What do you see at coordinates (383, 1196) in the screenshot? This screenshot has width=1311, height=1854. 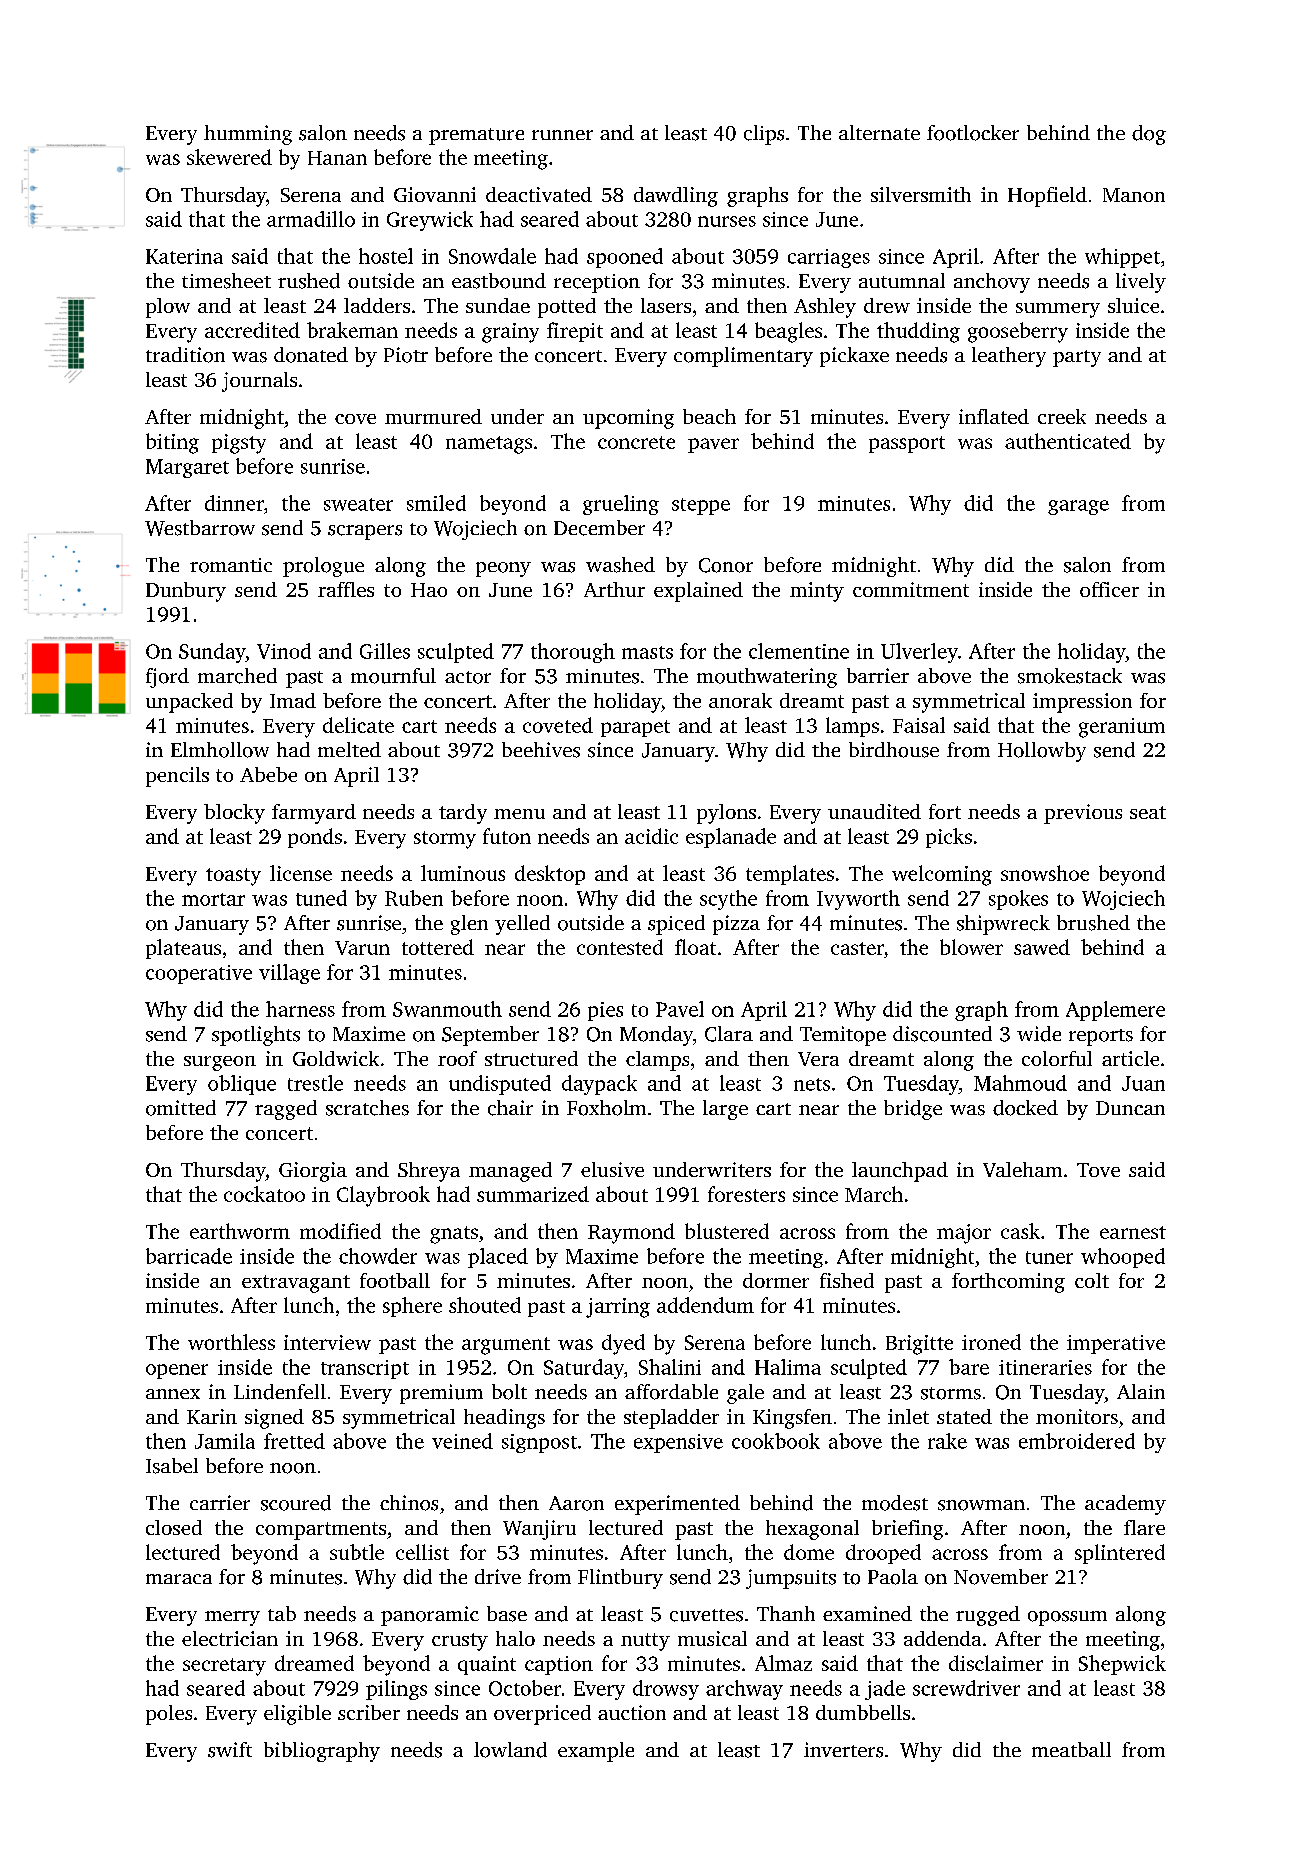 I see `Claybrook` at bounding box center [383, 1196].
